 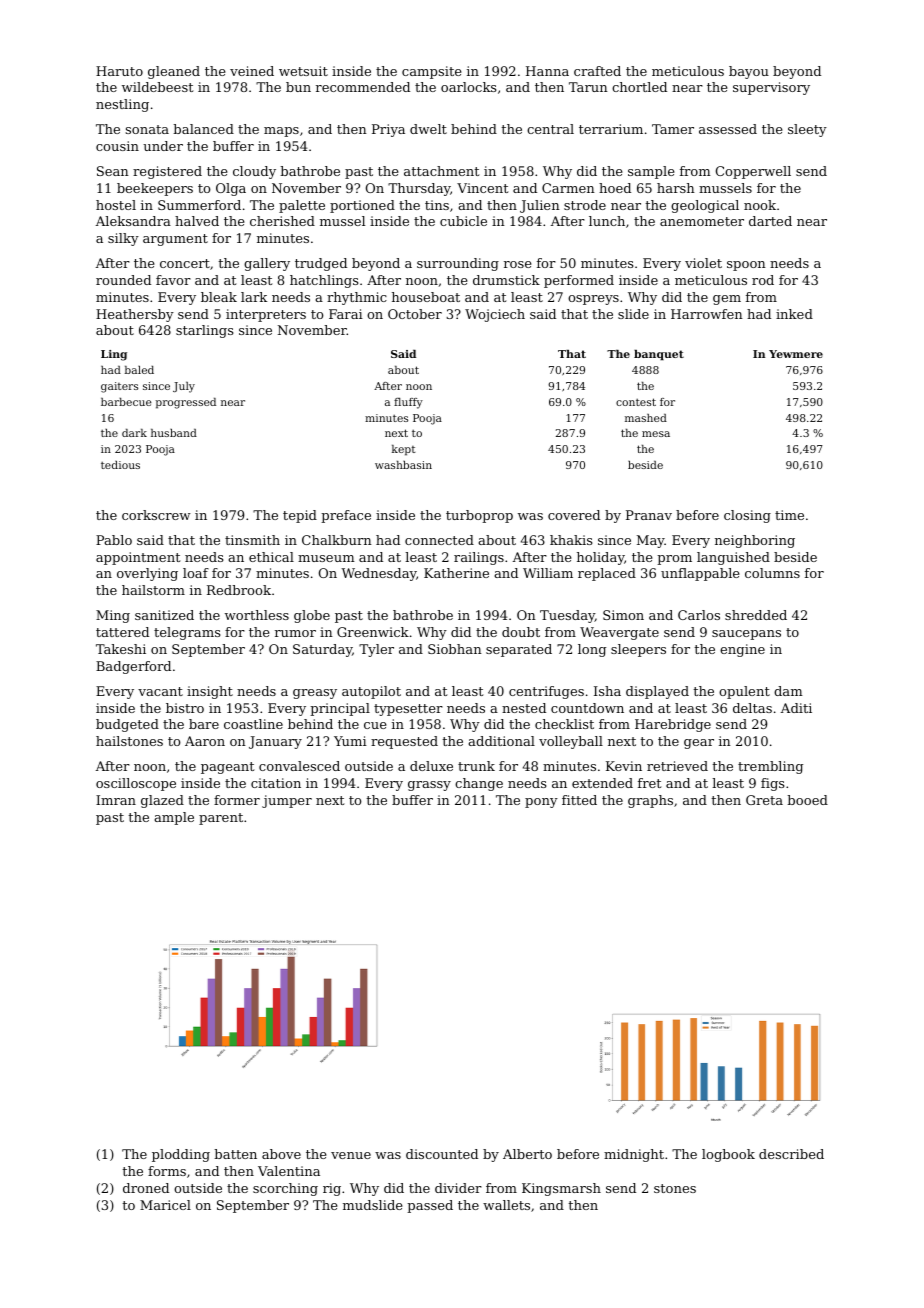 What do you see at coordinates (205, 741) in the image?
I see `Aaron` at bounding box center [205, 741].
